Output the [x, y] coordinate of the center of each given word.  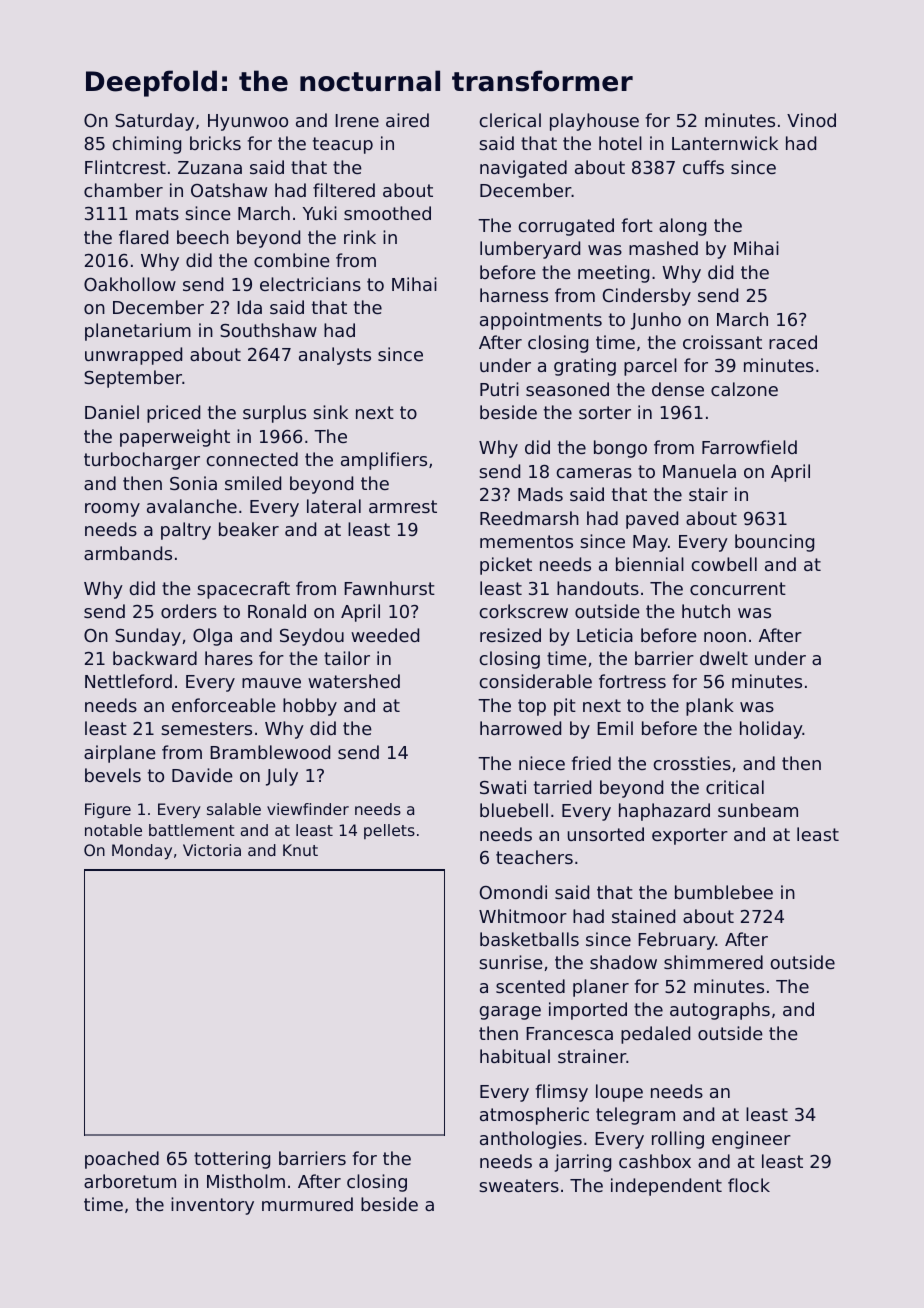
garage [510, 1013]
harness [514, 295]
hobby [310, 707]
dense [678, 389]
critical [735, 787]
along [682, 227]
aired [407, 120]
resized [510, 635]
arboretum [130, 1181]
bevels [113, 775]
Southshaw [268, 330]
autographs [720, 1011]
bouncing [774, 543]
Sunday [148, 637]
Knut [300, 850]
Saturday [154, 122]
